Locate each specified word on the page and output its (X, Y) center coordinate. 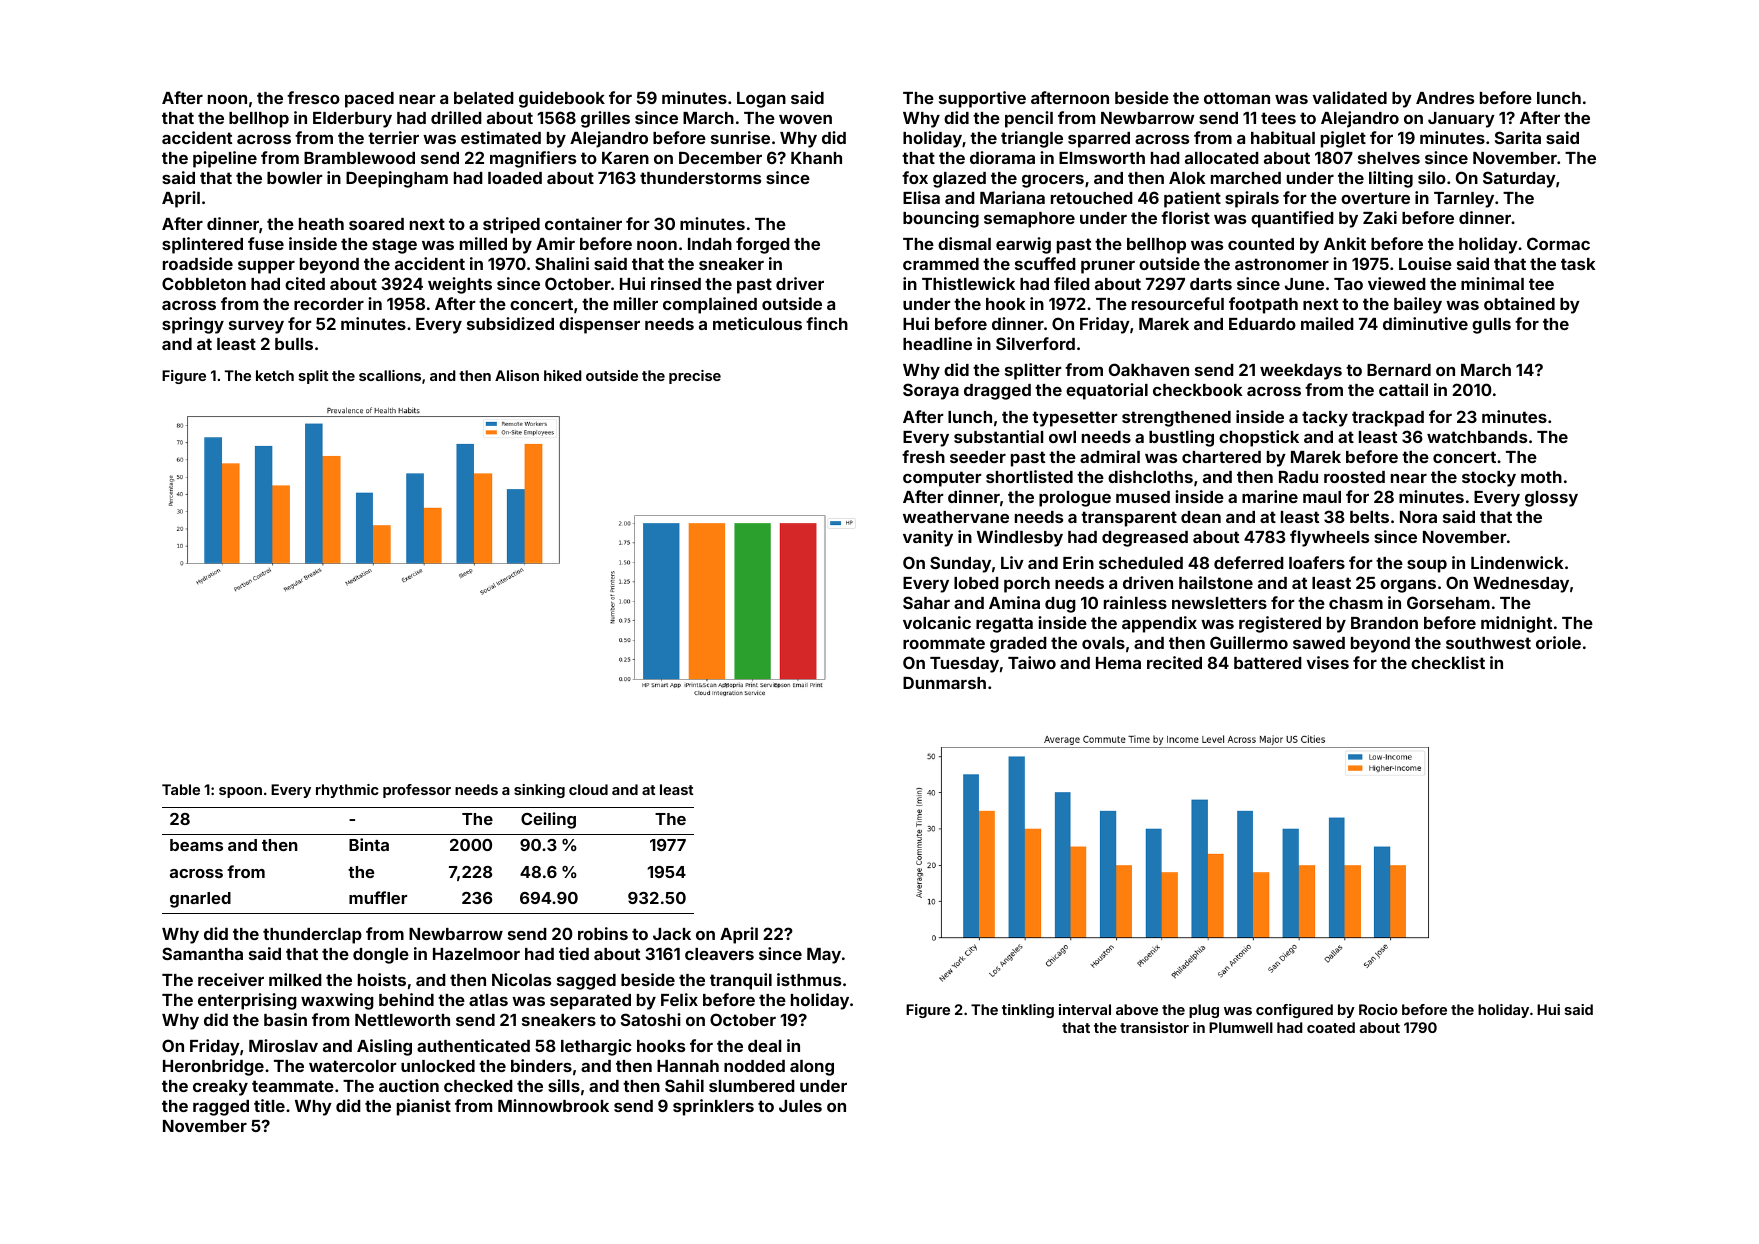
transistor (1154, 1027)
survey (256, 327)
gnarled (200, 900)
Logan (761, 100)
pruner (1108, 267)
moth (1541, 477)
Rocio (1378, 1009)
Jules (800, 1106)
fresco (313, 97)
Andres (1445, 98)
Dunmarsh (944, 682)
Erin (1078, 562)
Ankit (1345, 243)
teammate (293, 1086)
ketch (275, 375)
